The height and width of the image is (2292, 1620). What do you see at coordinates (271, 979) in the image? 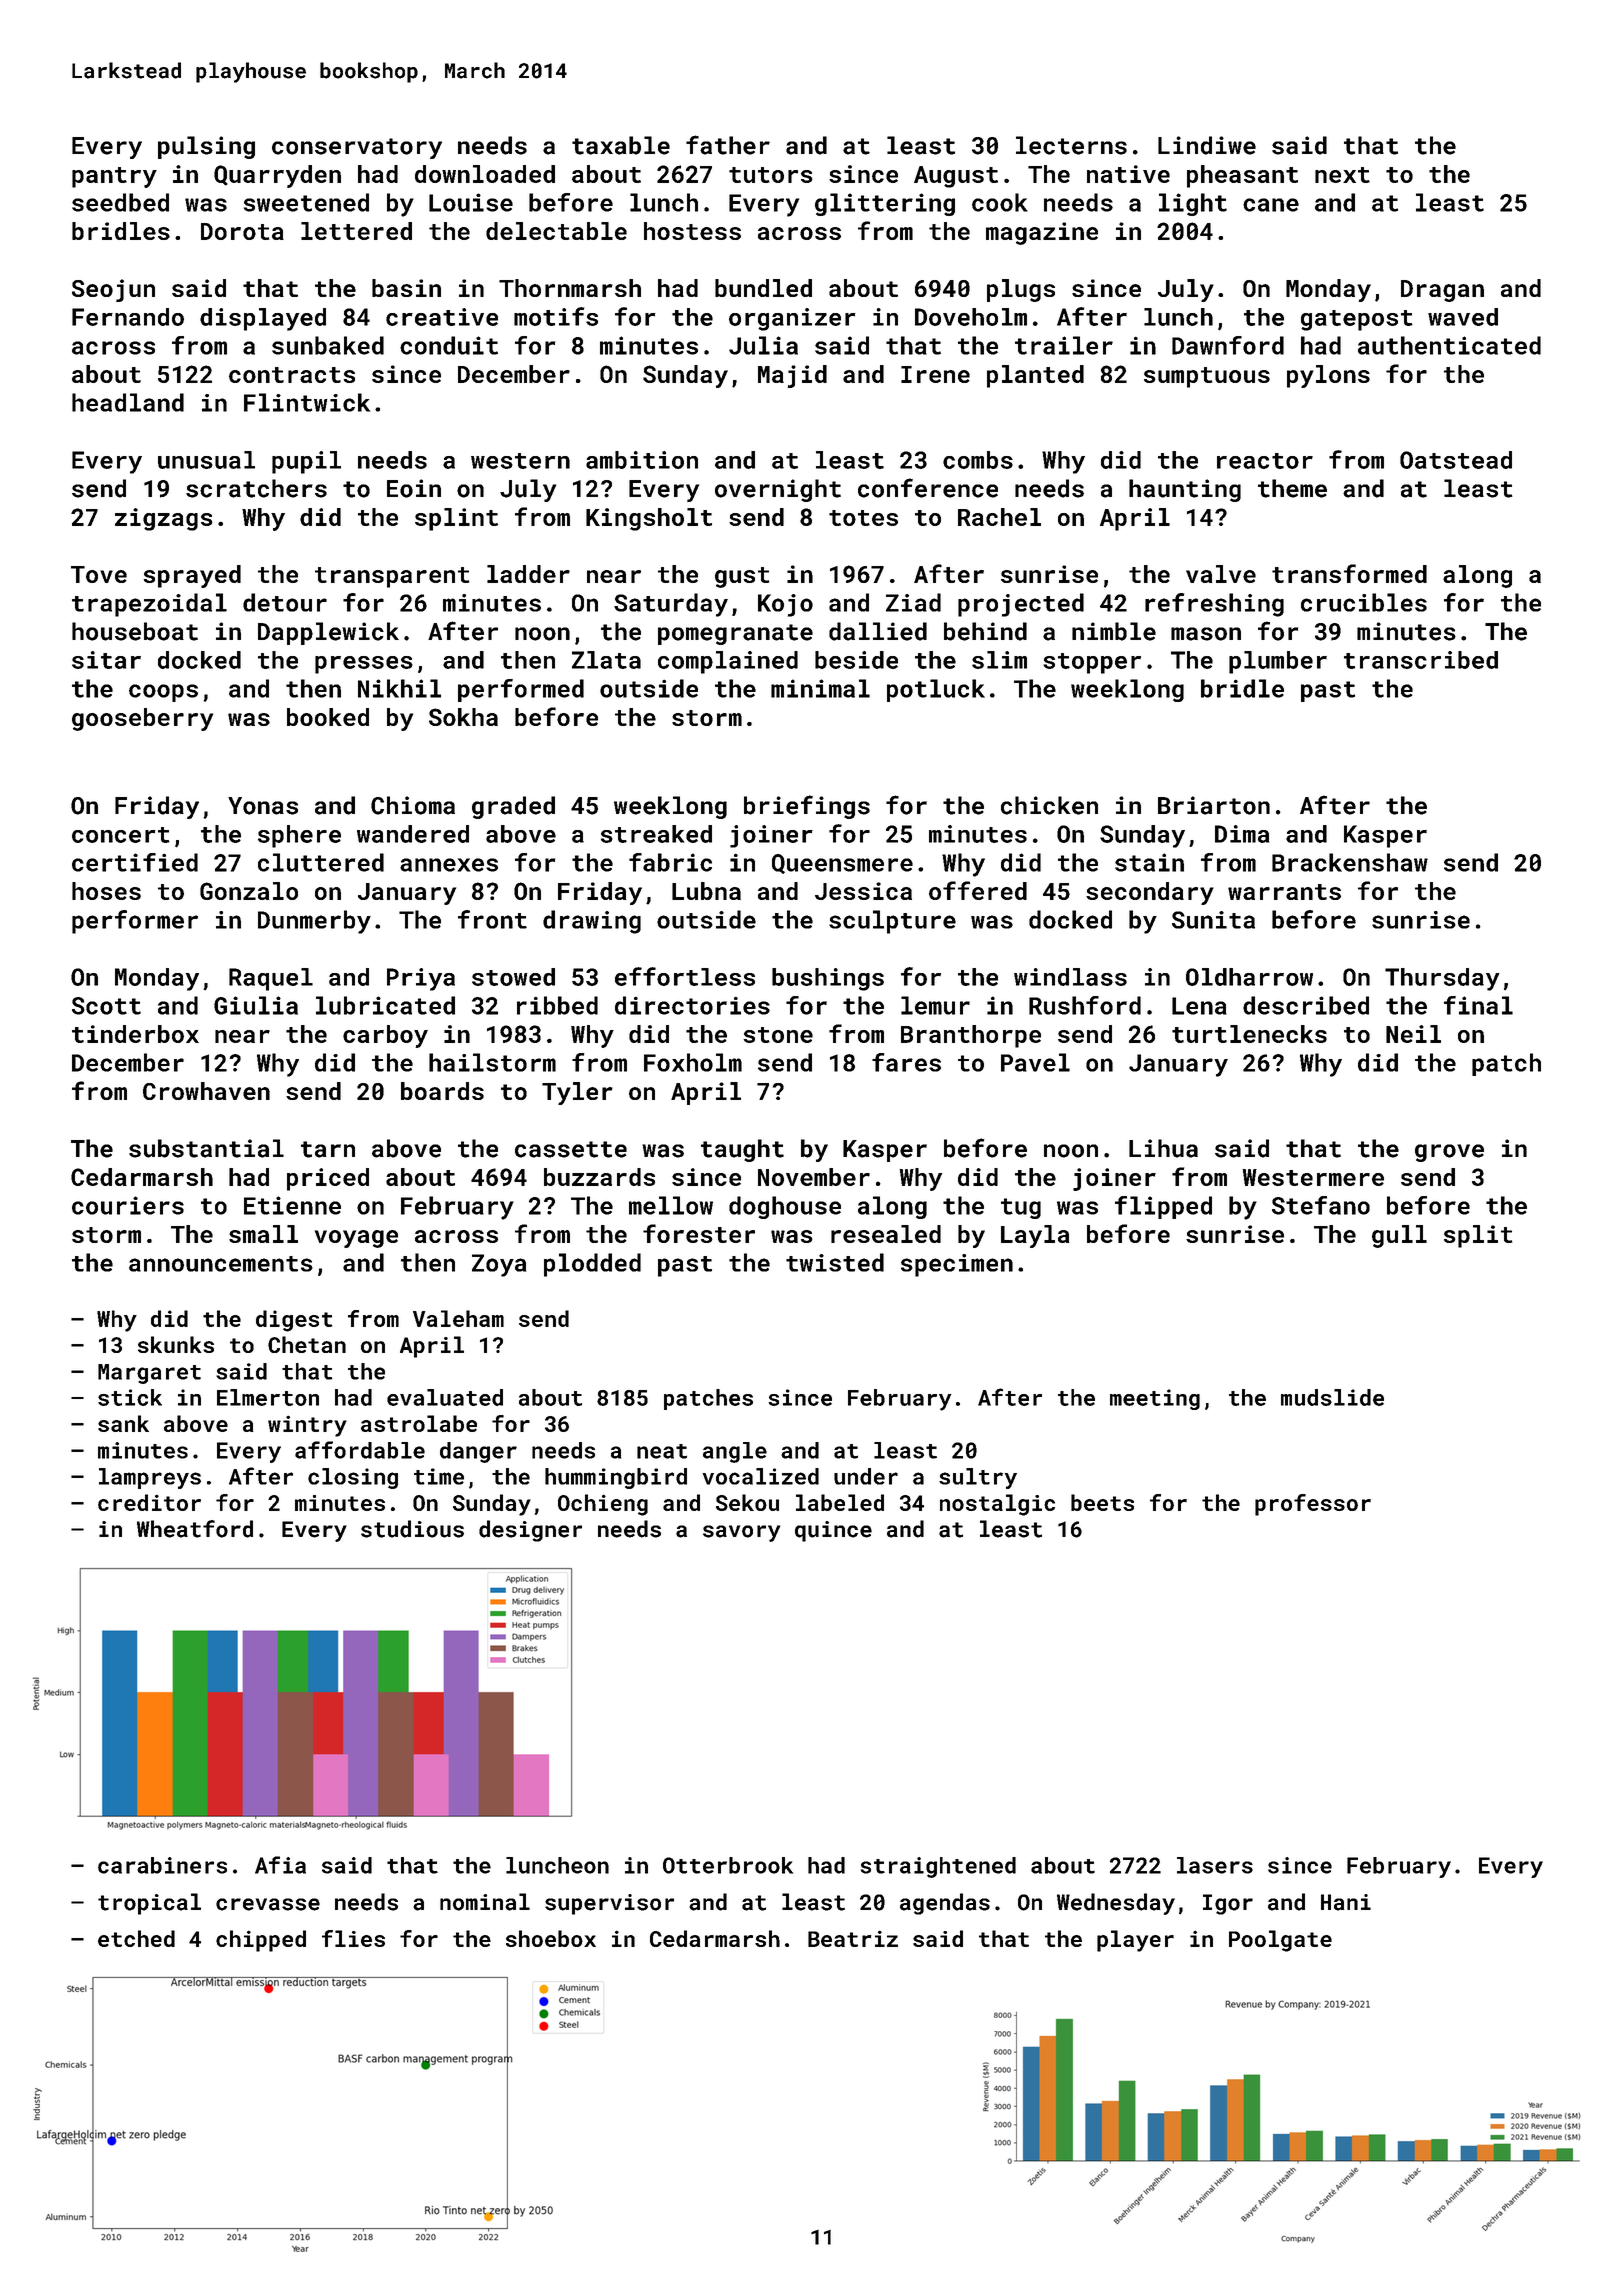
I see `Raquel` at bounding box center [271, 979].
